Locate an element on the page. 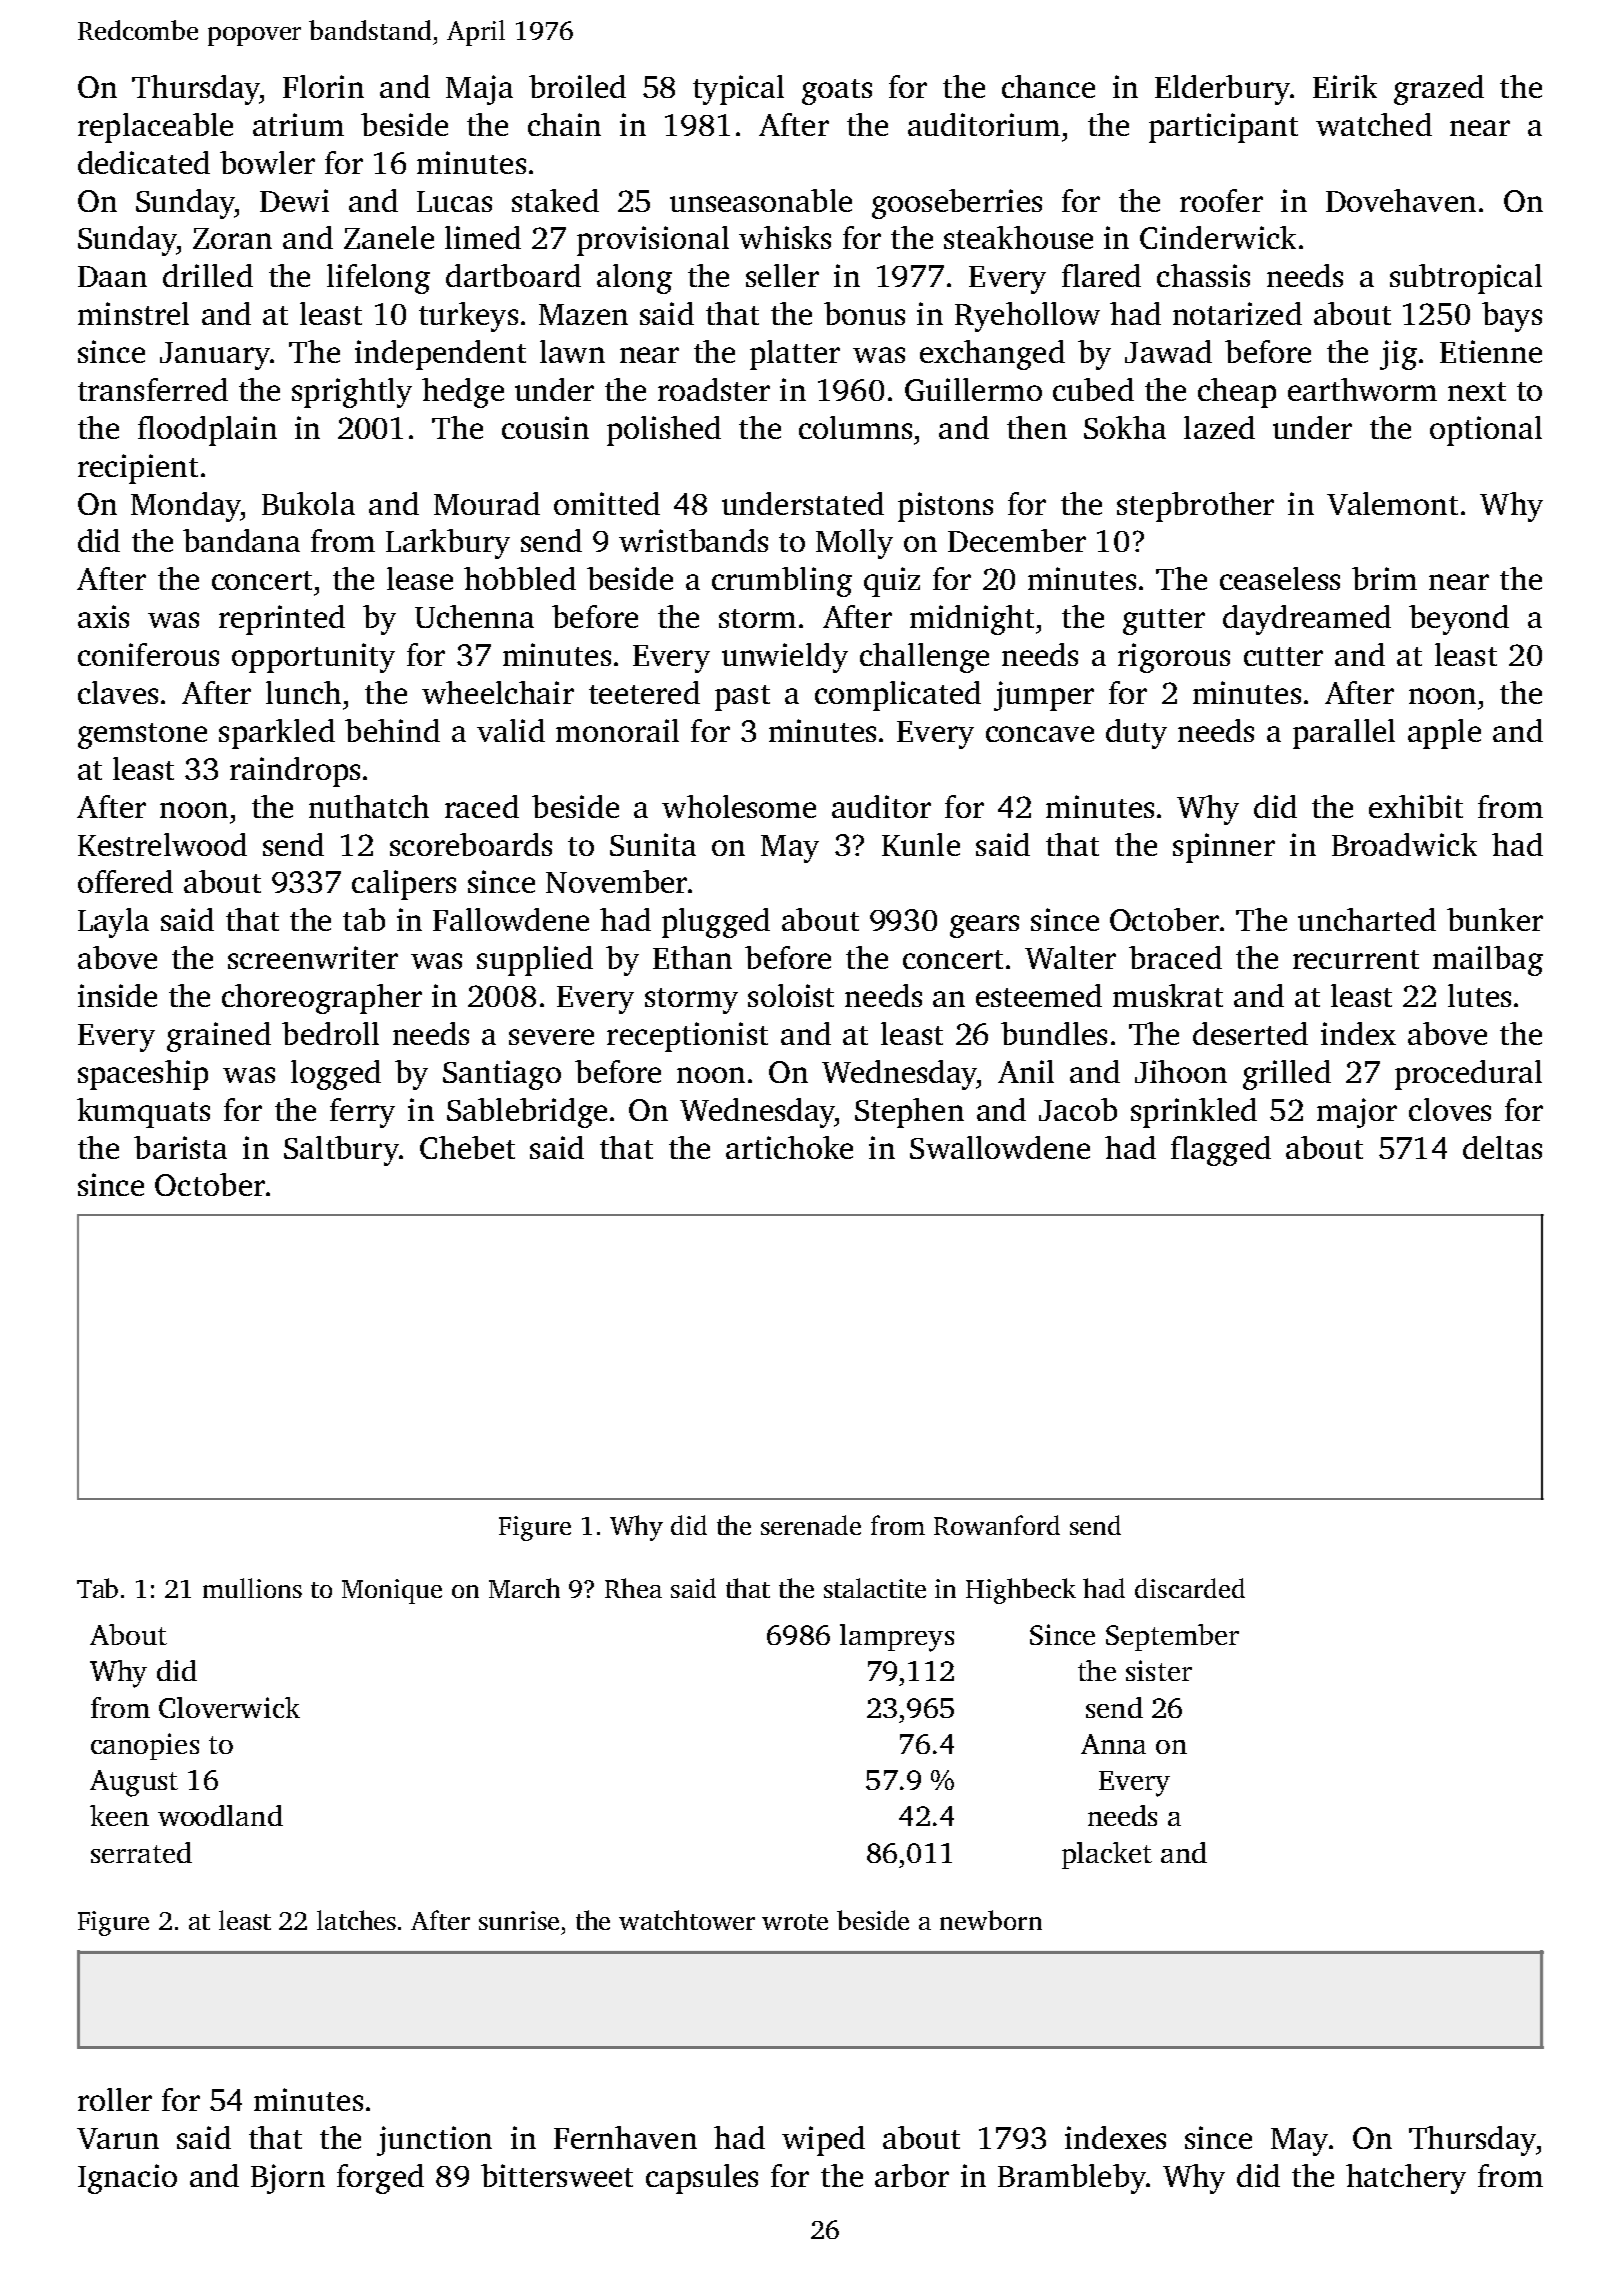 This image has width=1620, height=2292. Rhea is located at coordinates (633, 1588).
